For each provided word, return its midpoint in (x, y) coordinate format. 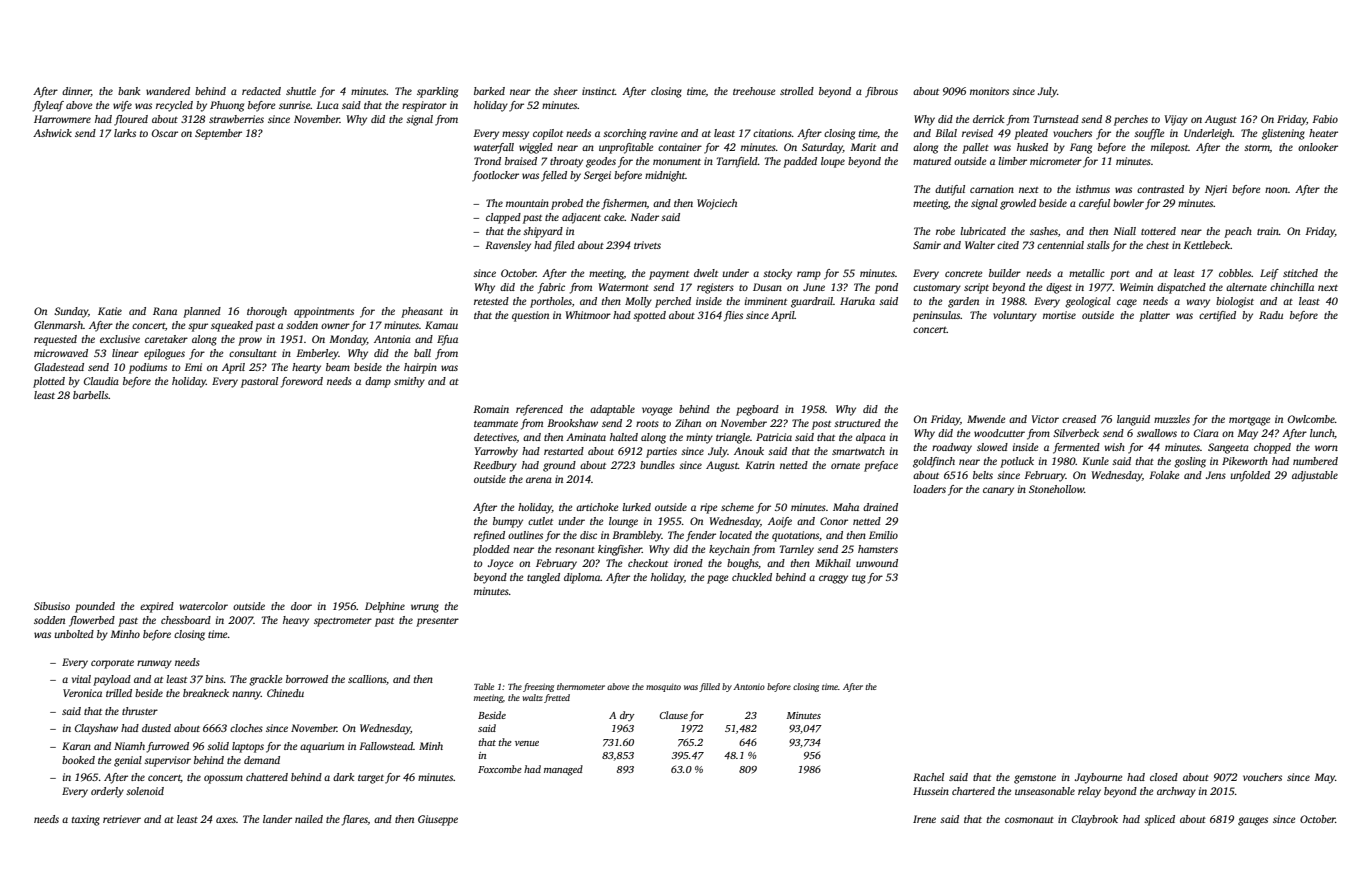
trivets (647, 245)
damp (378, 382)
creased (1079, 419)
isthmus (1093, 189)
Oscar (165, 133)
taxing (86, 820)
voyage (657, 411)
